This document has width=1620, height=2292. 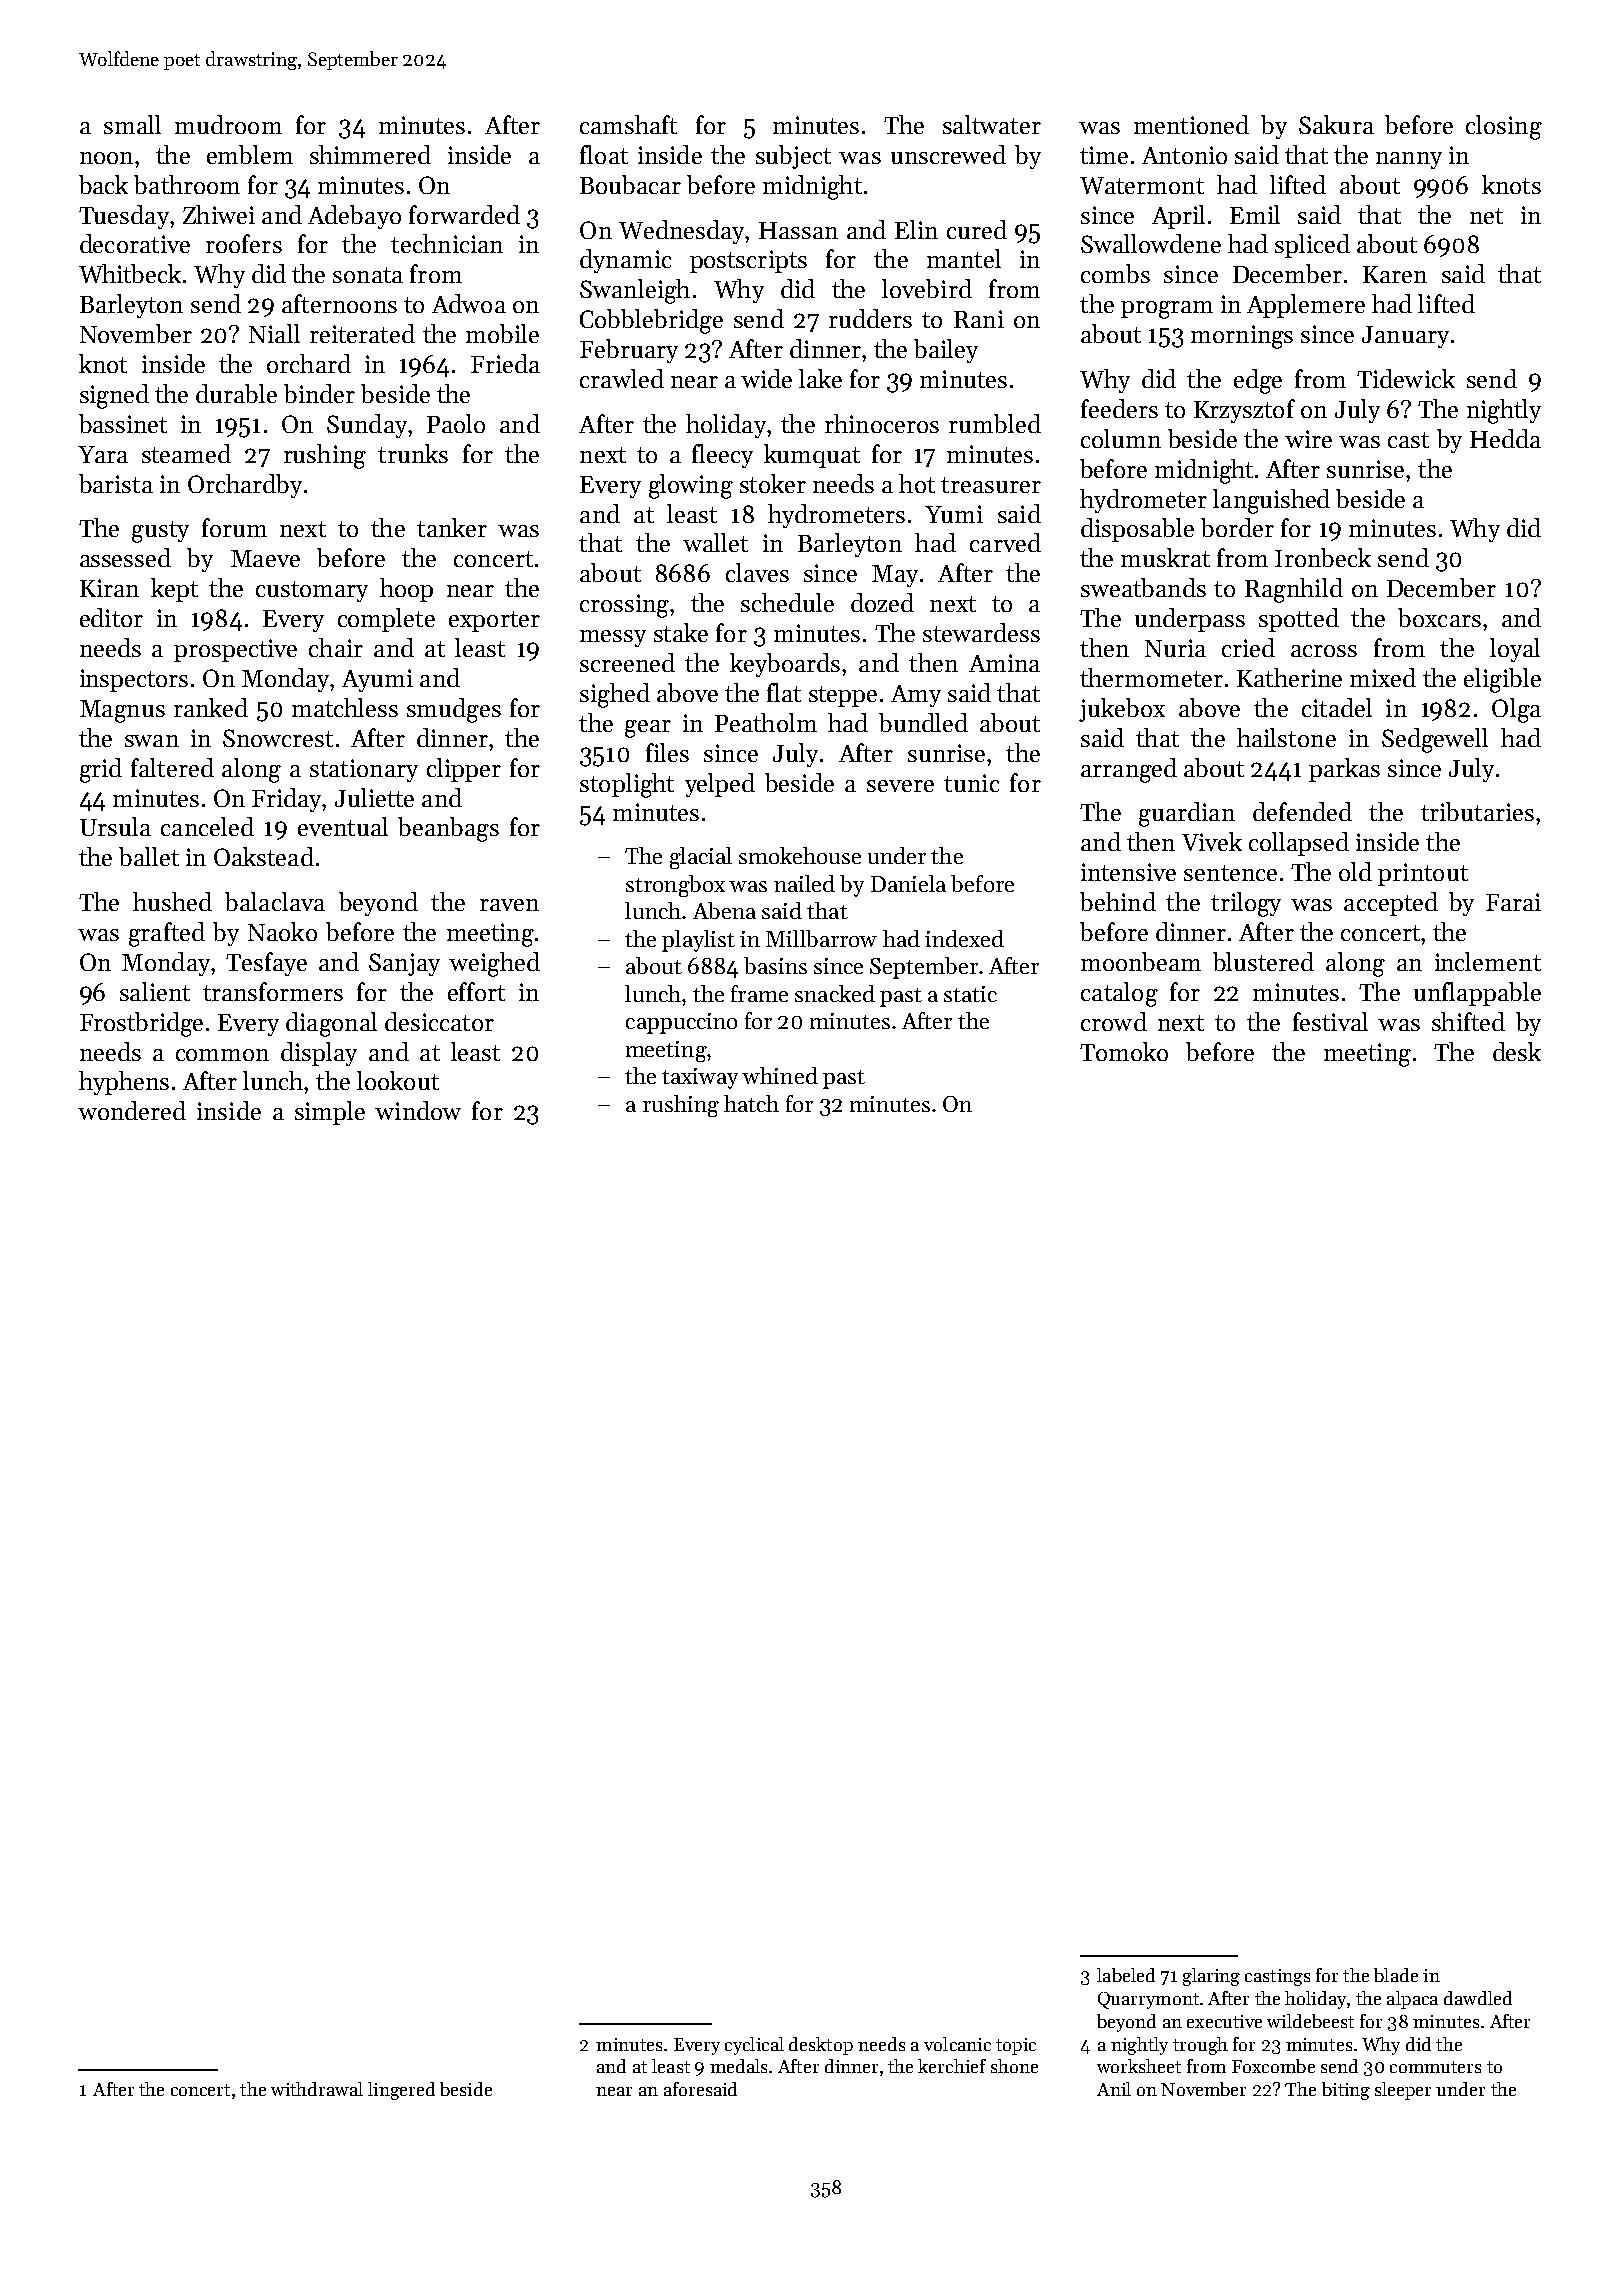 I want to click on simple, so click(x=330, y=1113).
